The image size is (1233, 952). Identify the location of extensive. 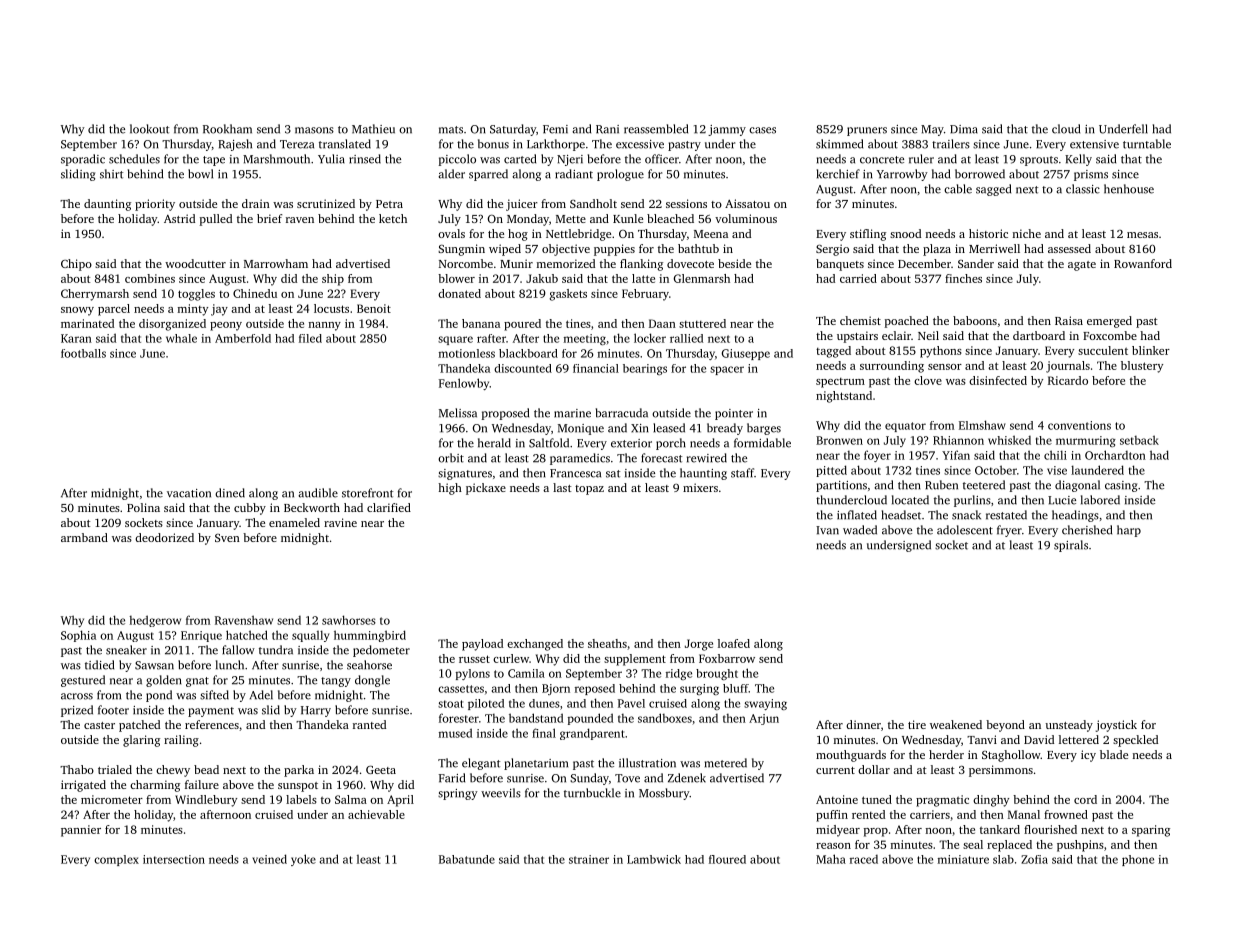
(1094, 144).
